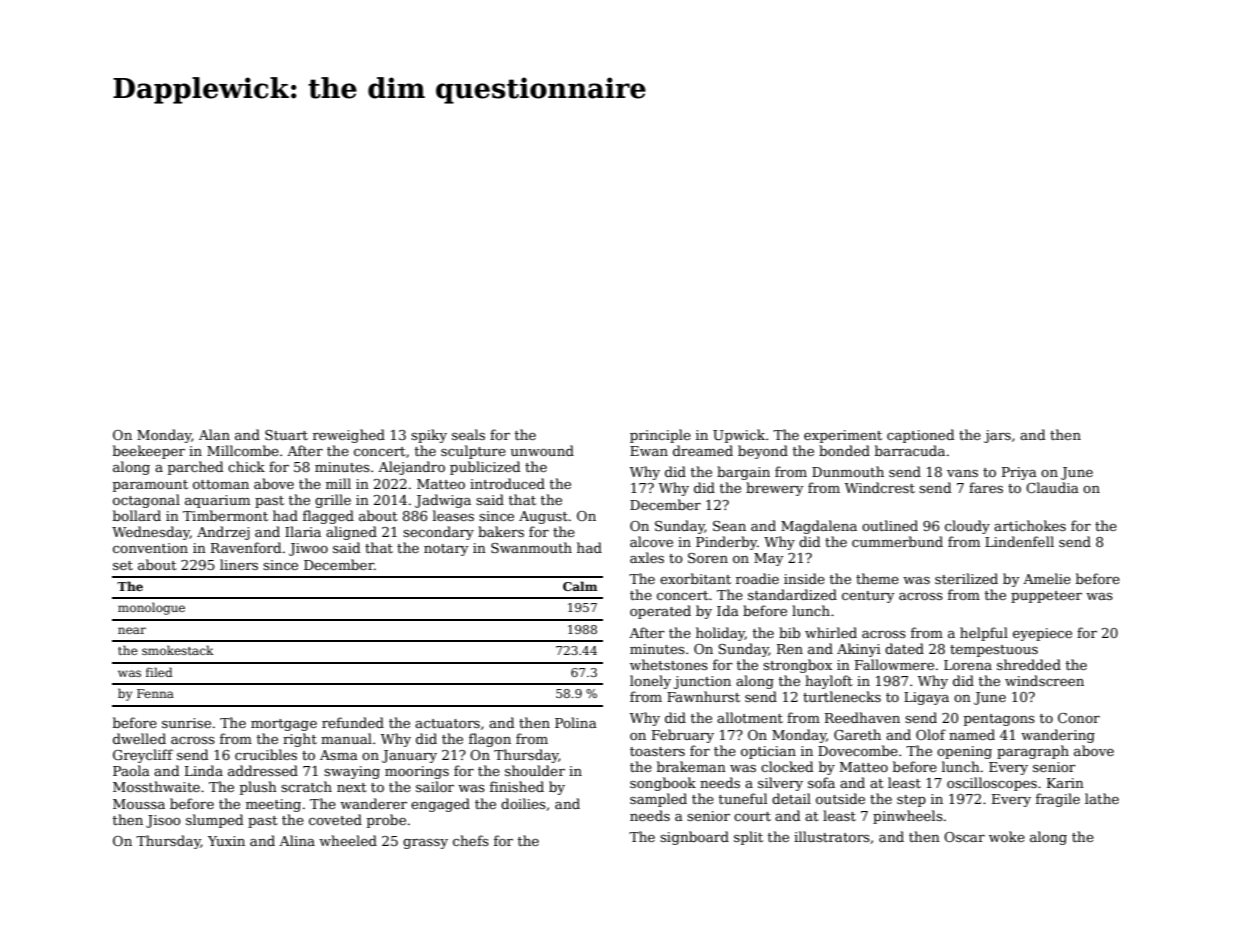  I want to click on February, so click(683, 736).
